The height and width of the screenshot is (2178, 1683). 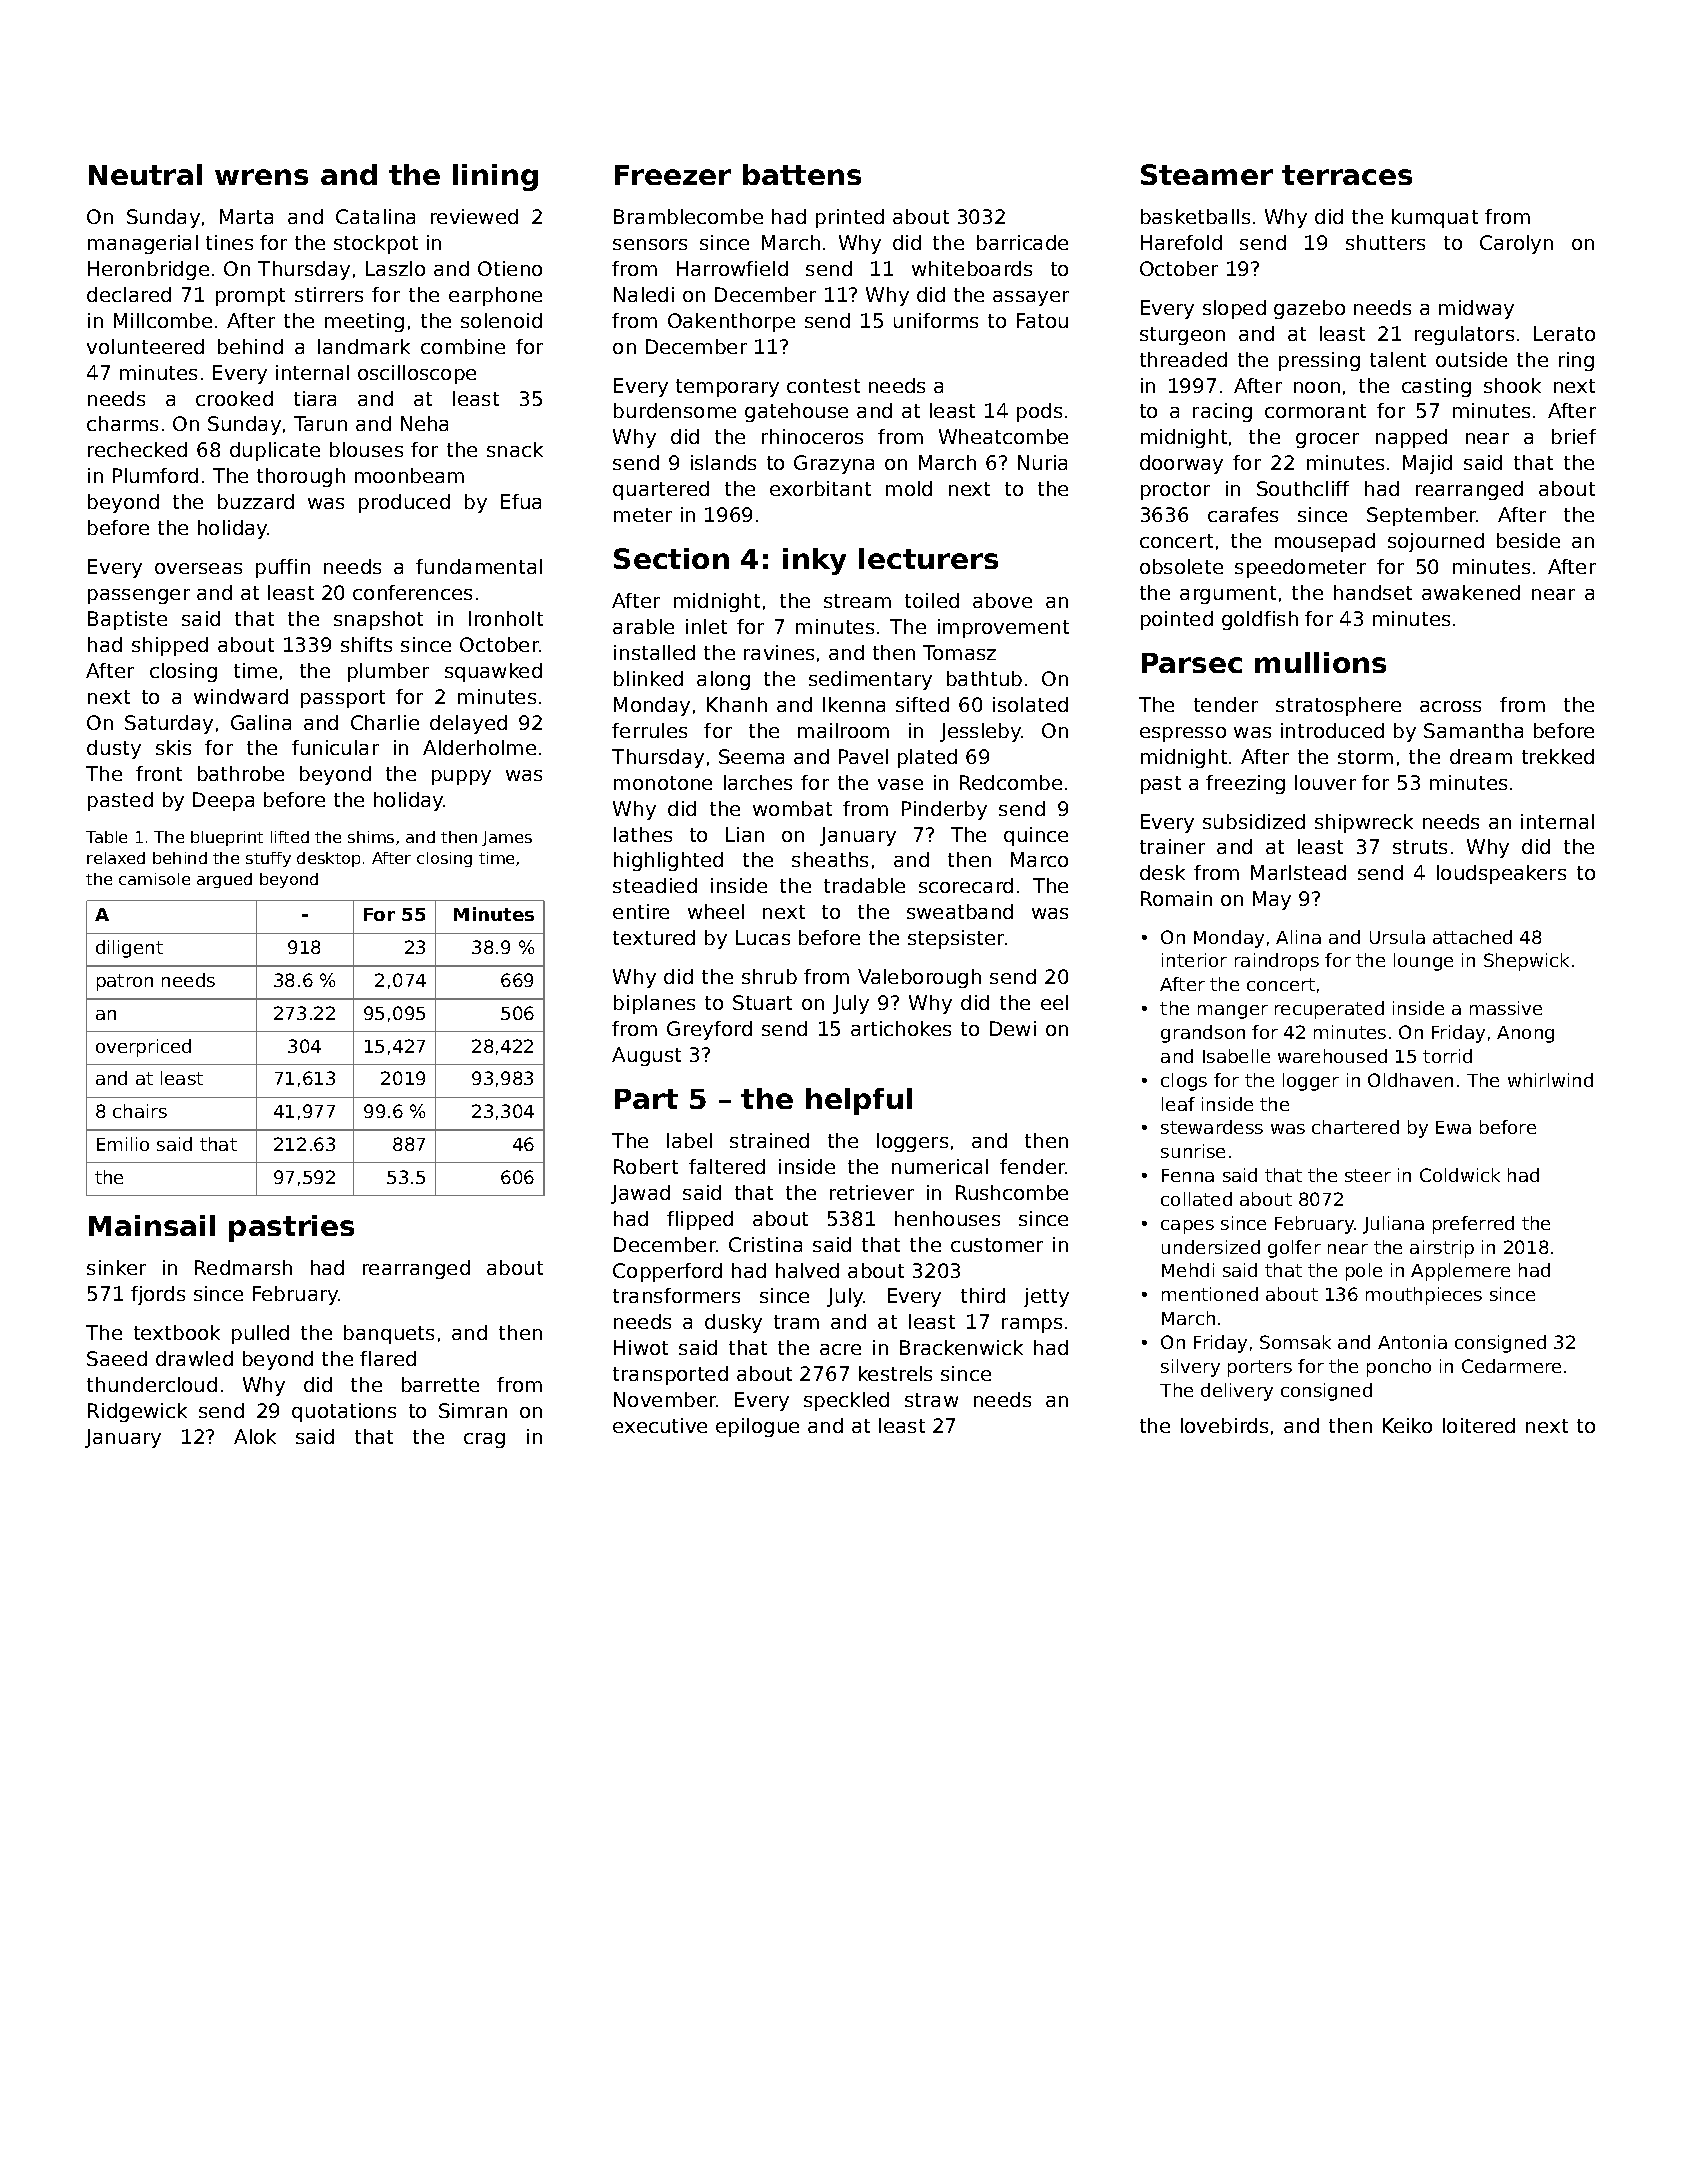 I want to click on Baptiste, so click(x=127, y=620).
